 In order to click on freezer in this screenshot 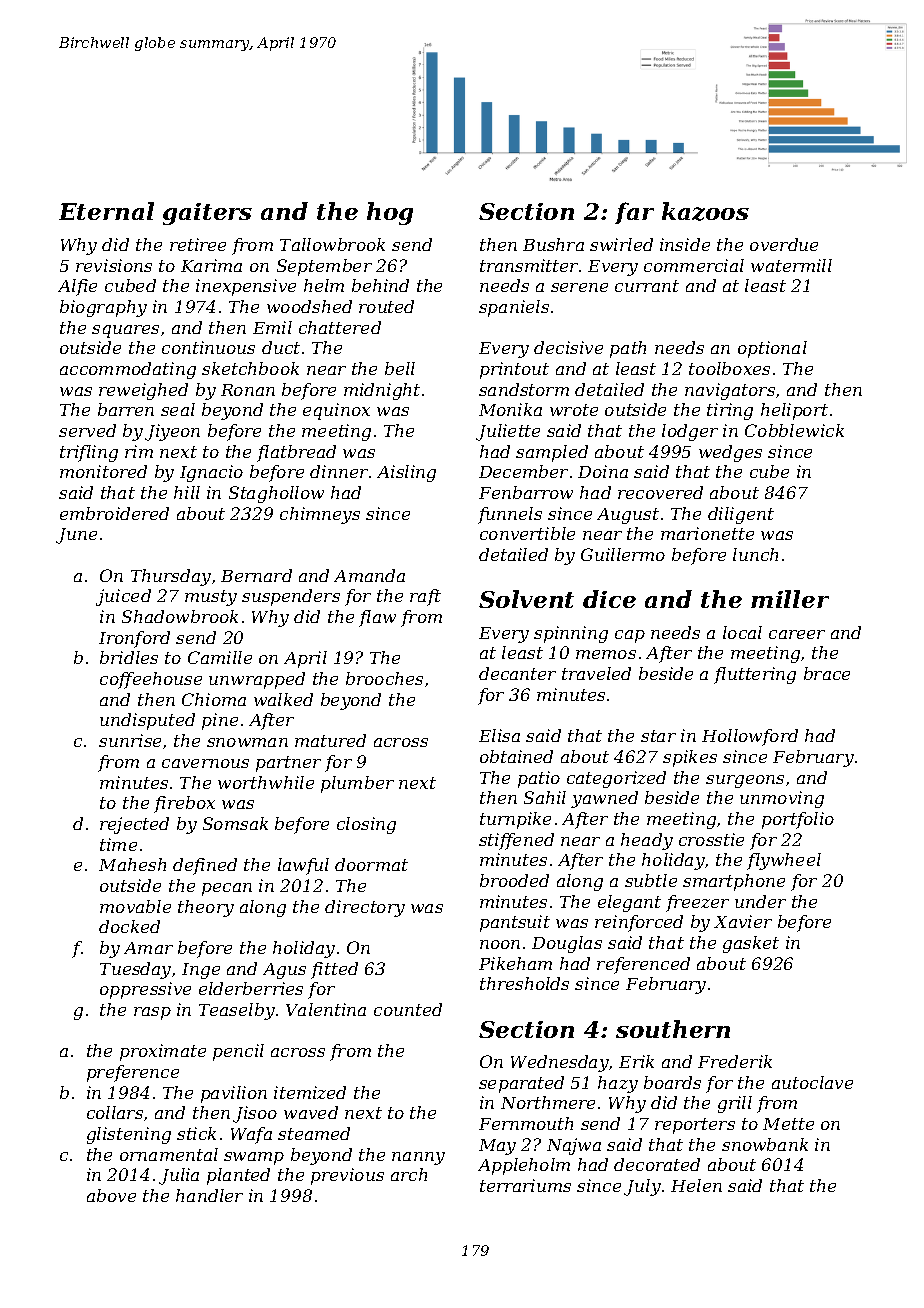, I will do `click(697, 903)`.
